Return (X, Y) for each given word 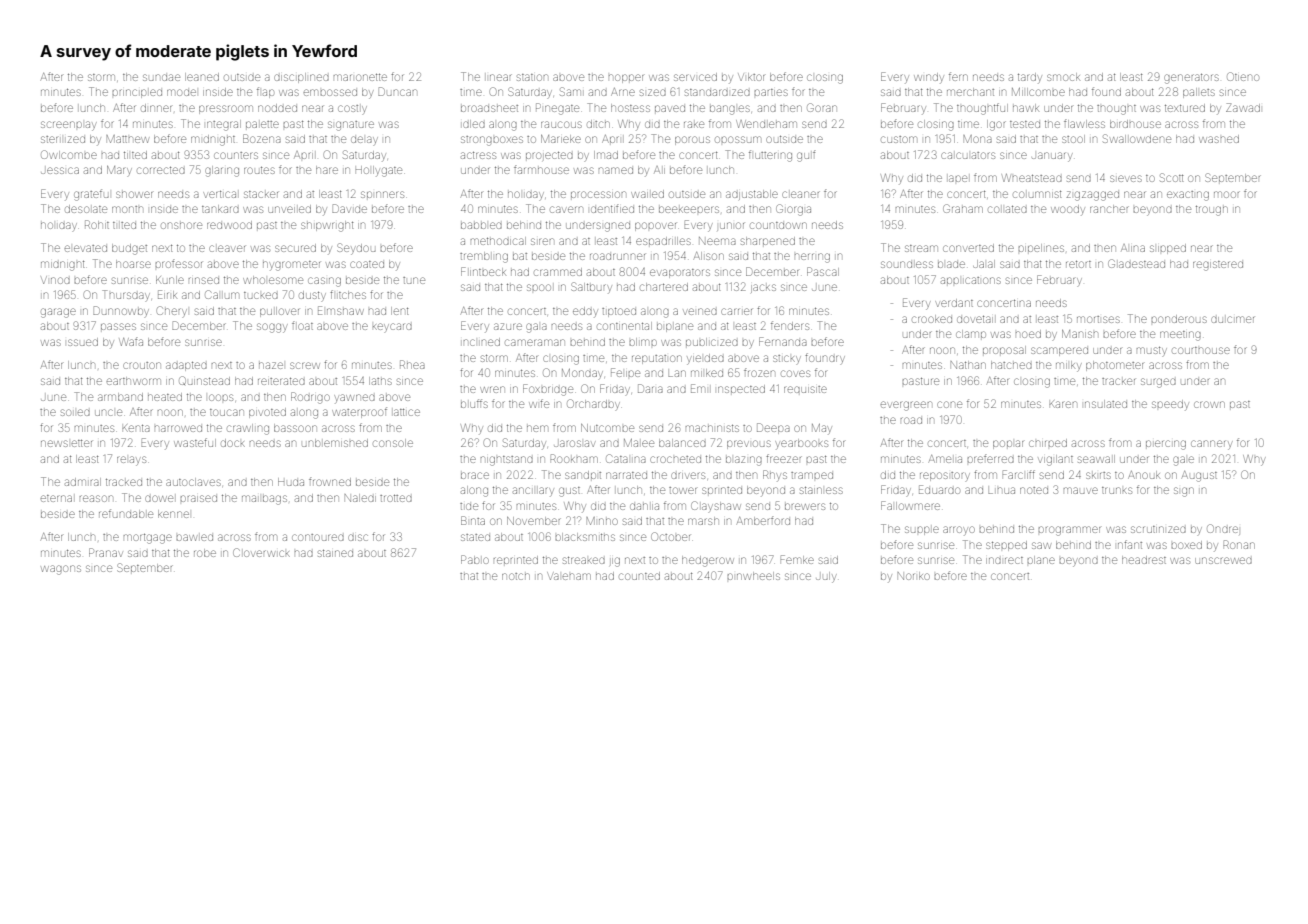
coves (795, 373)
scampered (1059, 351)
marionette (360, 77)
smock (1063, 77)
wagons (61, 570)
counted (639, 576)
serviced (695, 77)
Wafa (131, 341)
